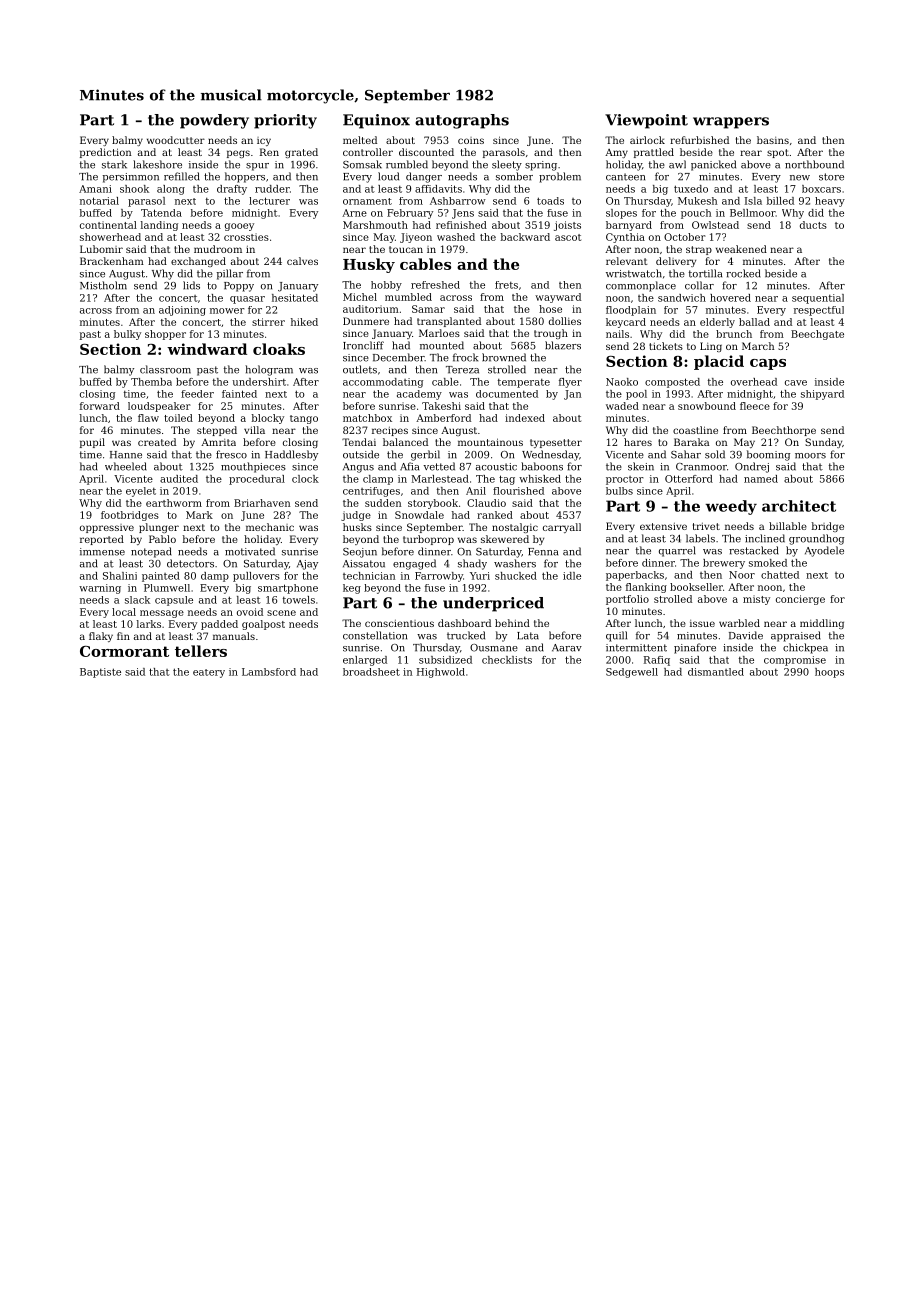 This screenshot has width=924, height=1308. I want to click on dismantled, so click(716, 672).
